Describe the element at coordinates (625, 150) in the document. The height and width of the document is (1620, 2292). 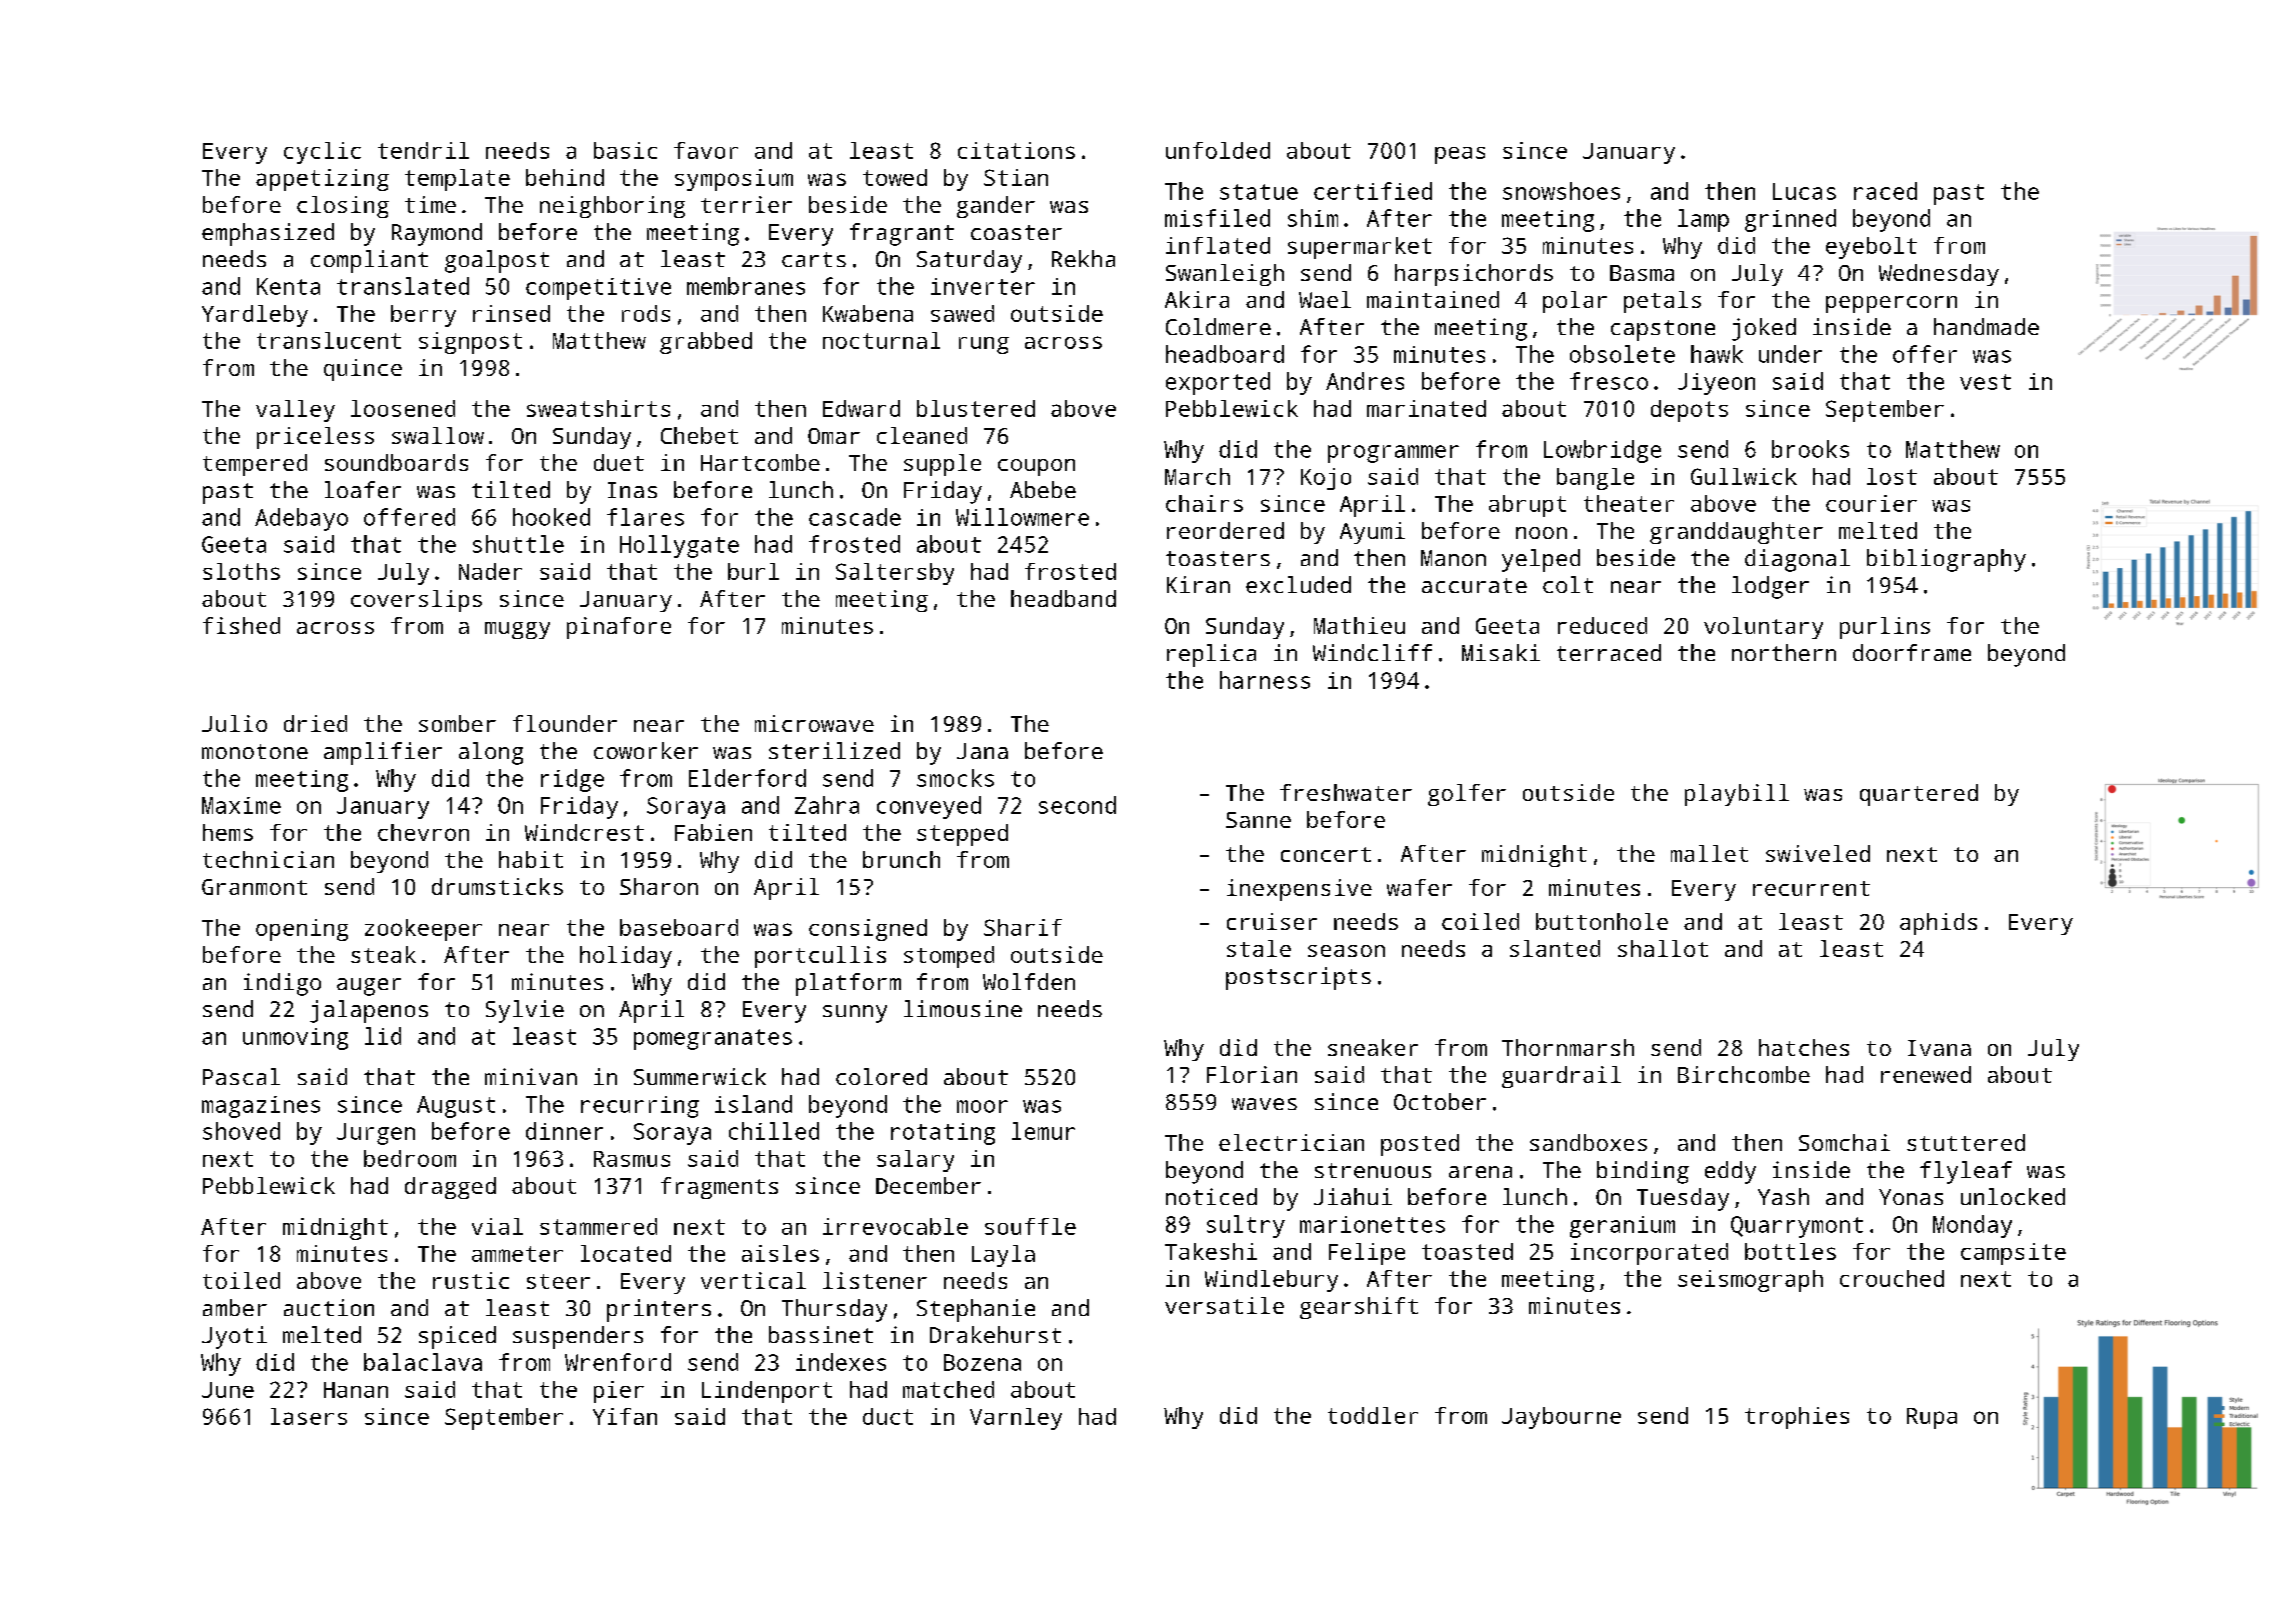
I see `basic` at that location.
